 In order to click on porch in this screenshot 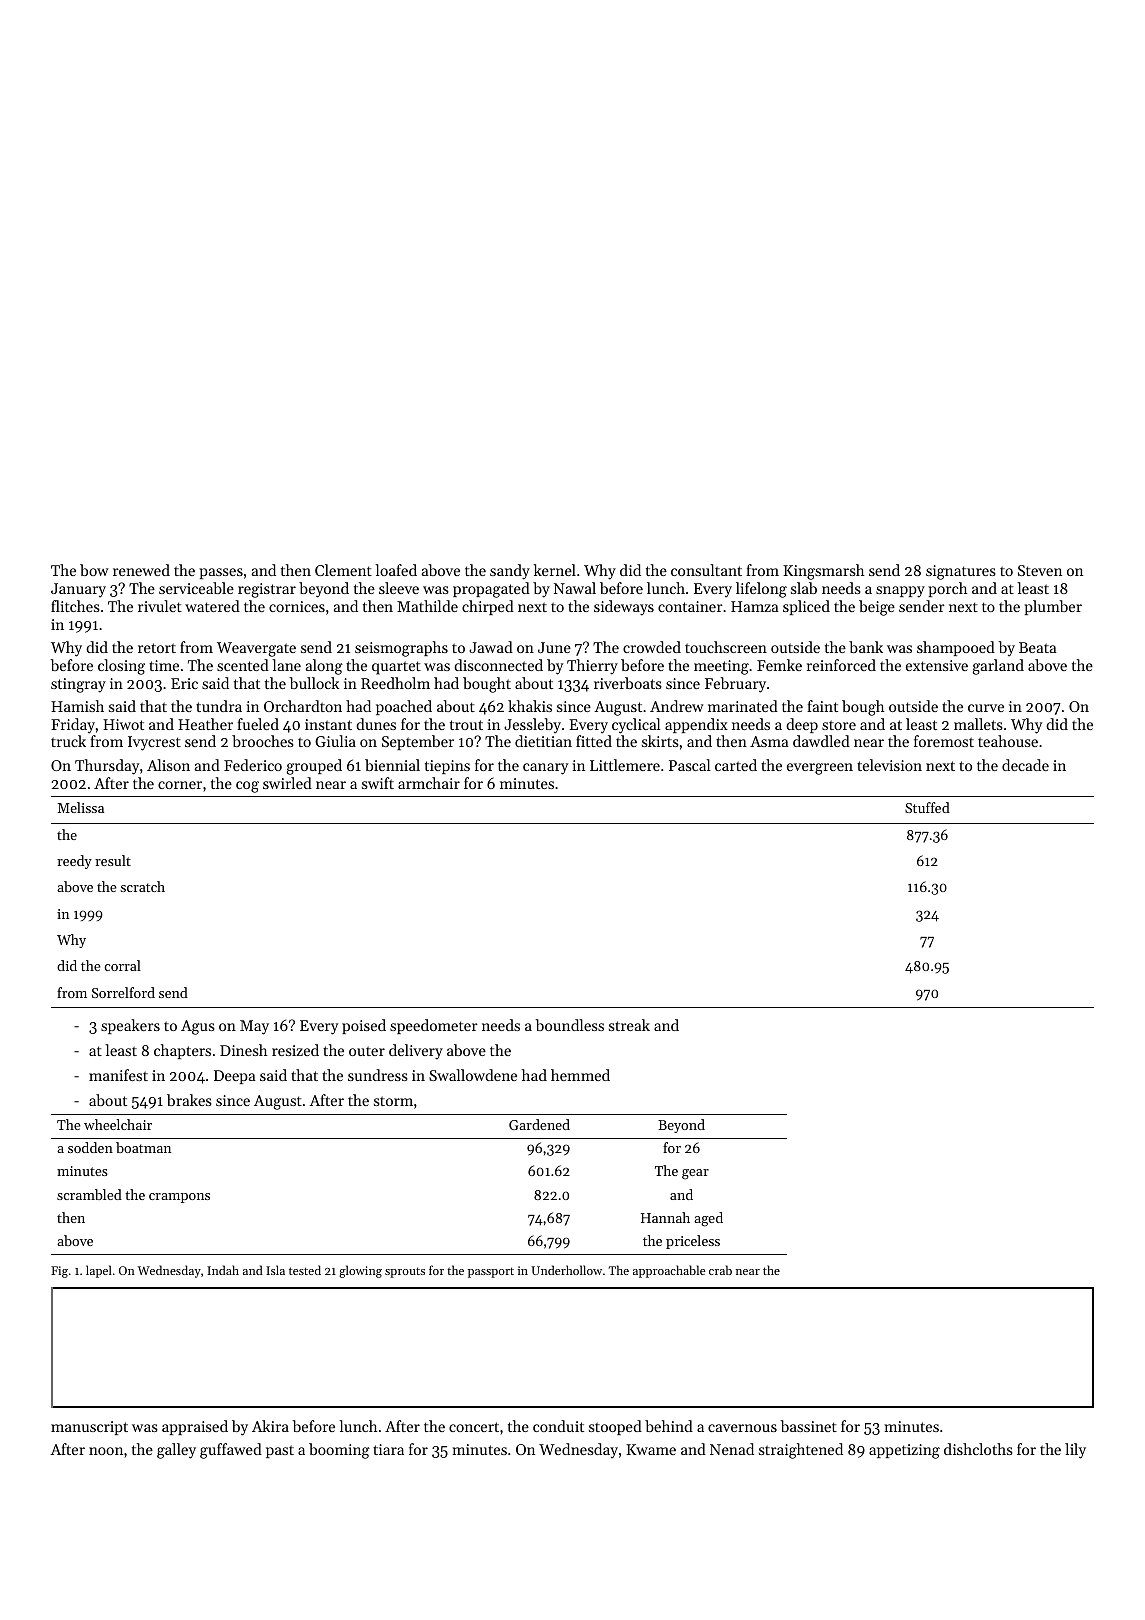, I will do `click(947, 589)`.
